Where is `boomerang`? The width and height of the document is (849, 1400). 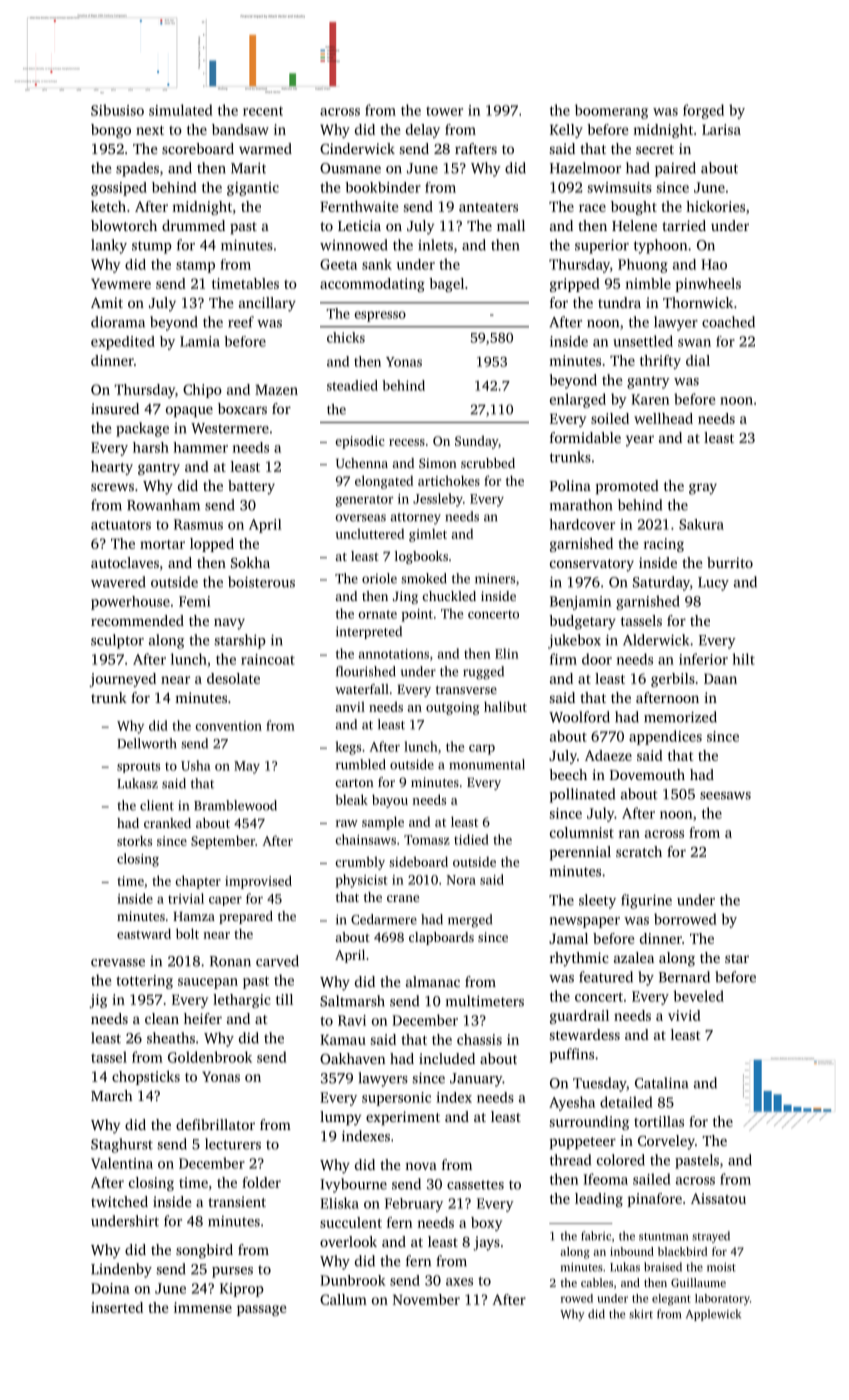 boomerang is located at coordinates (611, 111).
